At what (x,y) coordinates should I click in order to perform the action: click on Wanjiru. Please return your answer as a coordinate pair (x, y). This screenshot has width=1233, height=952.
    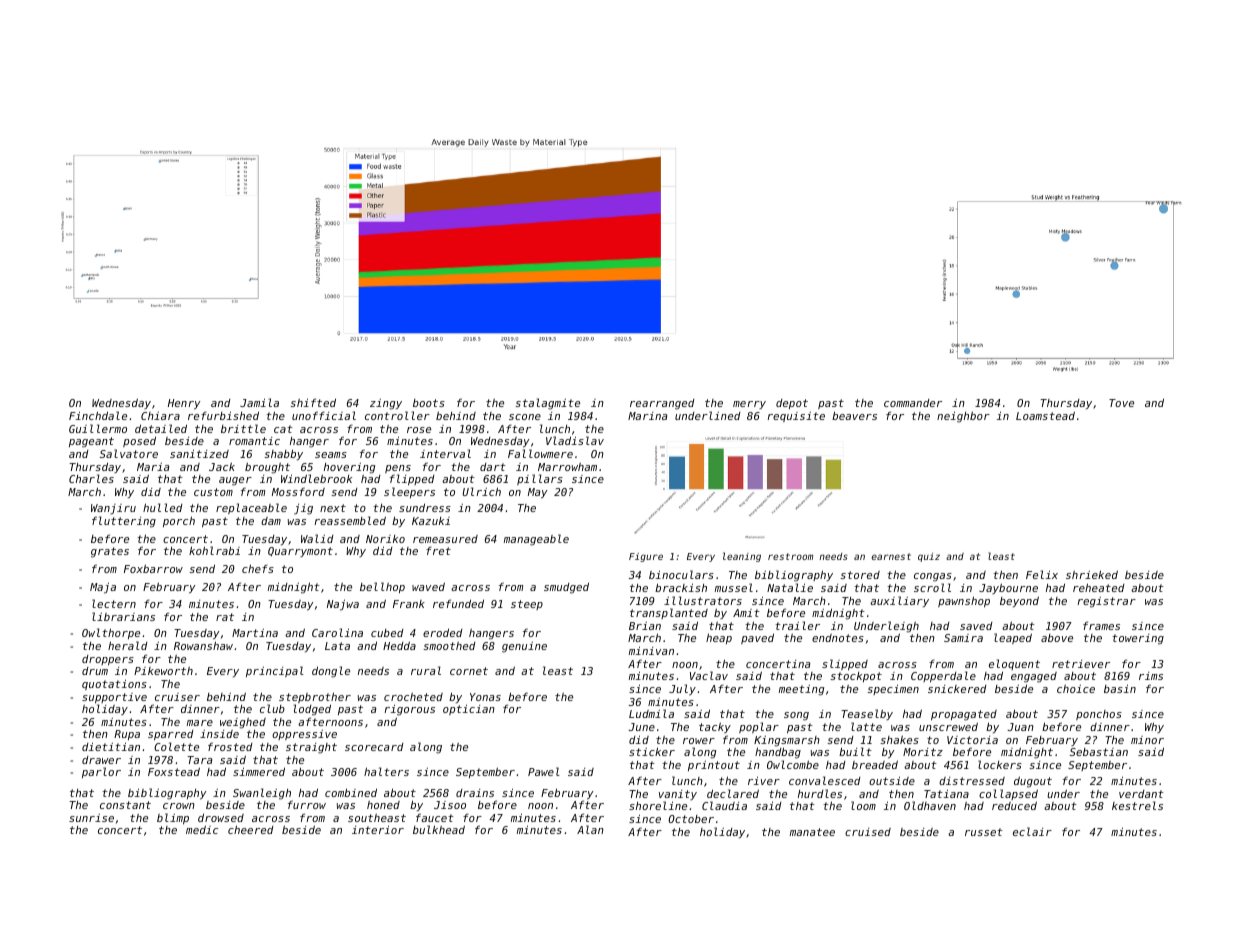
    Looking at the image, I should click on (113, 509).
